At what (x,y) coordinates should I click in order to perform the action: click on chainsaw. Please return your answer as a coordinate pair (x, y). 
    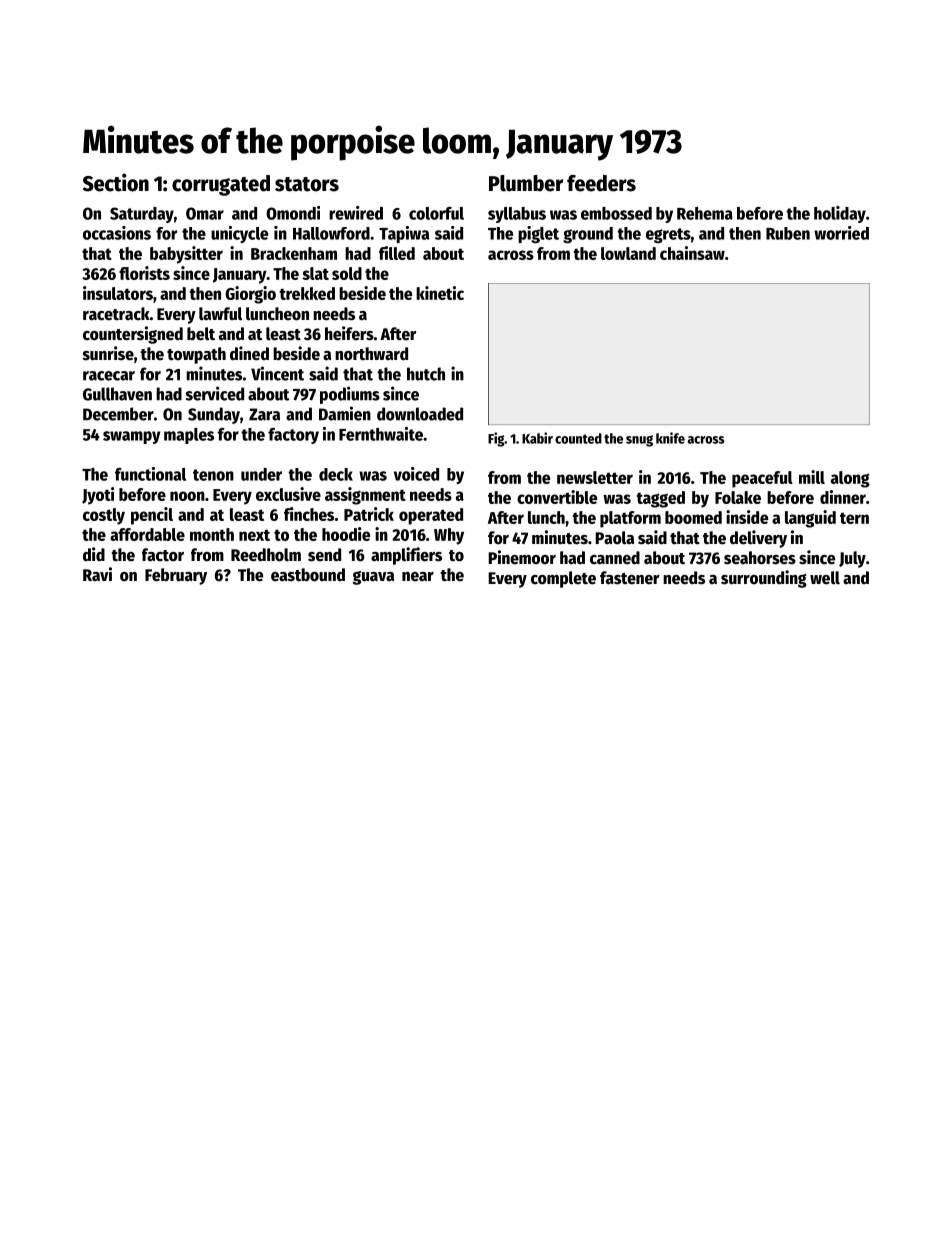
    Looking at the image, I should click on (692, 253).
